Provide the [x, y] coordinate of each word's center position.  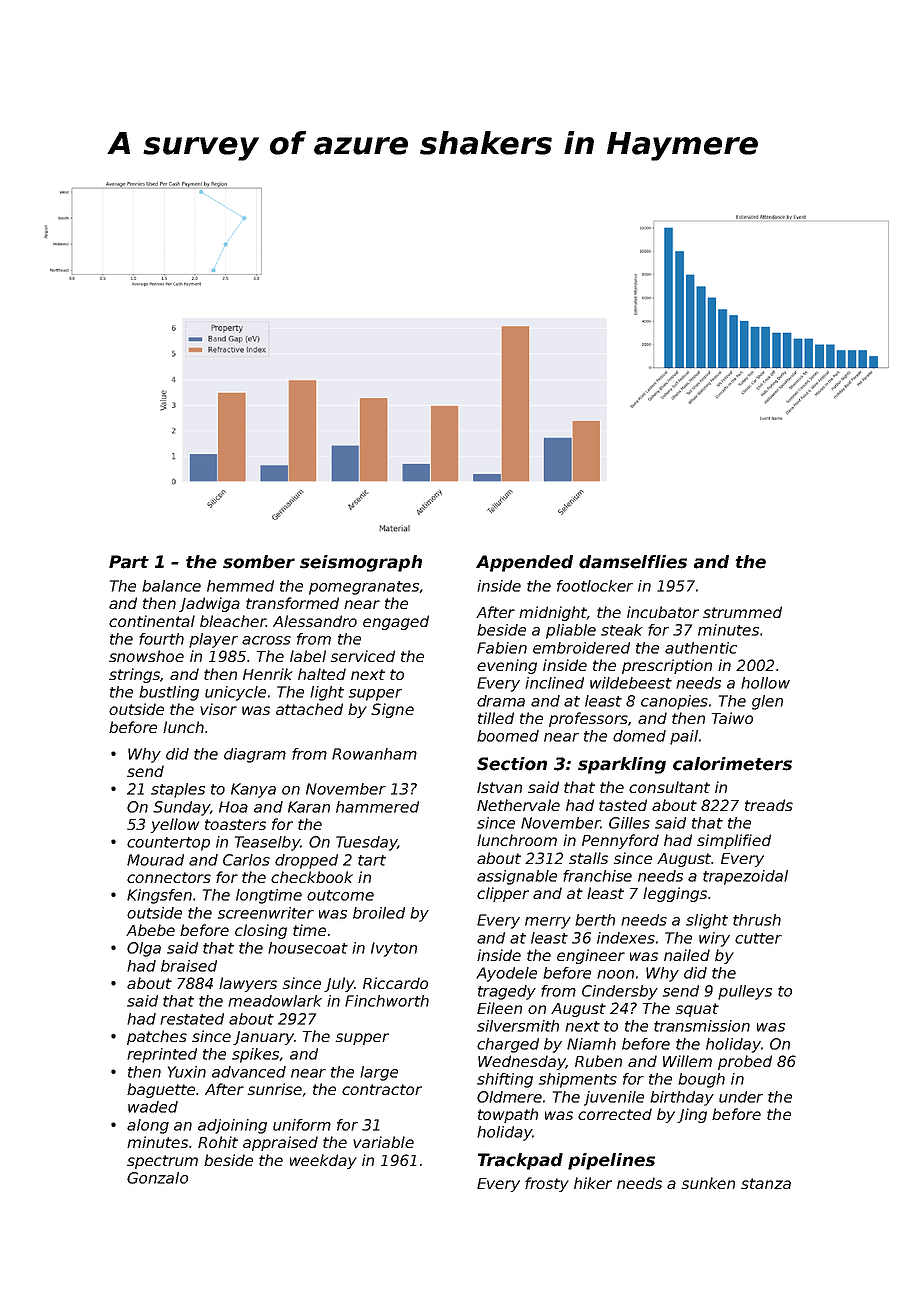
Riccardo [395, 983]
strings [135, 675]
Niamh [591, 1044]
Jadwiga [209, 604]
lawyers [248, 984]
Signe [392, 710]
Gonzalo [157, 1178]
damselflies [633, 562]
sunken [708, 1183]
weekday [323, 1161]
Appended [524, 563]
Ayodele [506, 974]
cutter [758, 938]
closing [261, 931]
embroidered [581, 648]
